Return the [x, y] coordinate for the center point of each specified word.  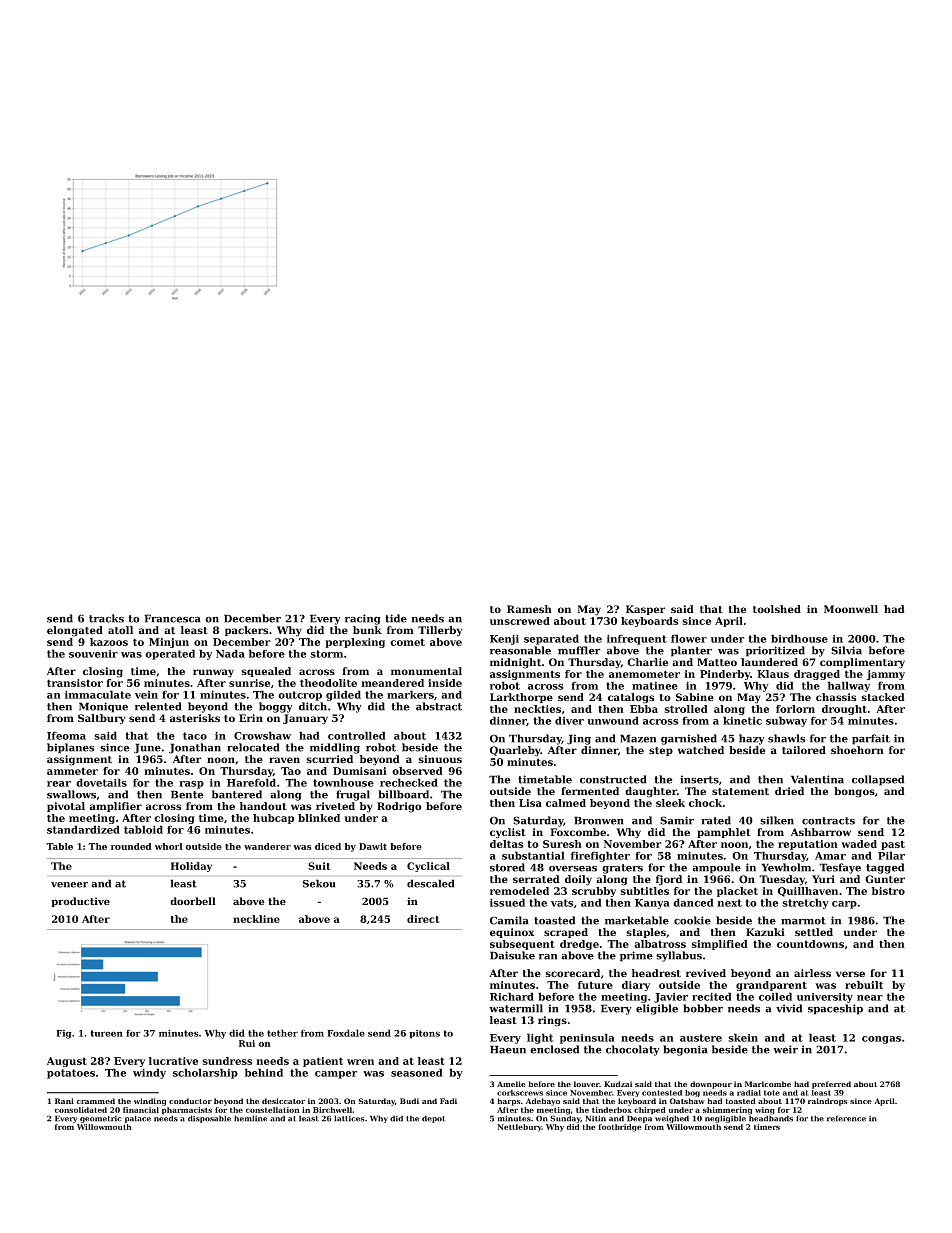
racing [363, 619]
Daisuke [512, 955]
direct [423, 919]
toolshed [777, 609]
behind [264, 1072]
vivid [789, 1008]
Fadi [448, 1101]
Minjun [169, 643]
